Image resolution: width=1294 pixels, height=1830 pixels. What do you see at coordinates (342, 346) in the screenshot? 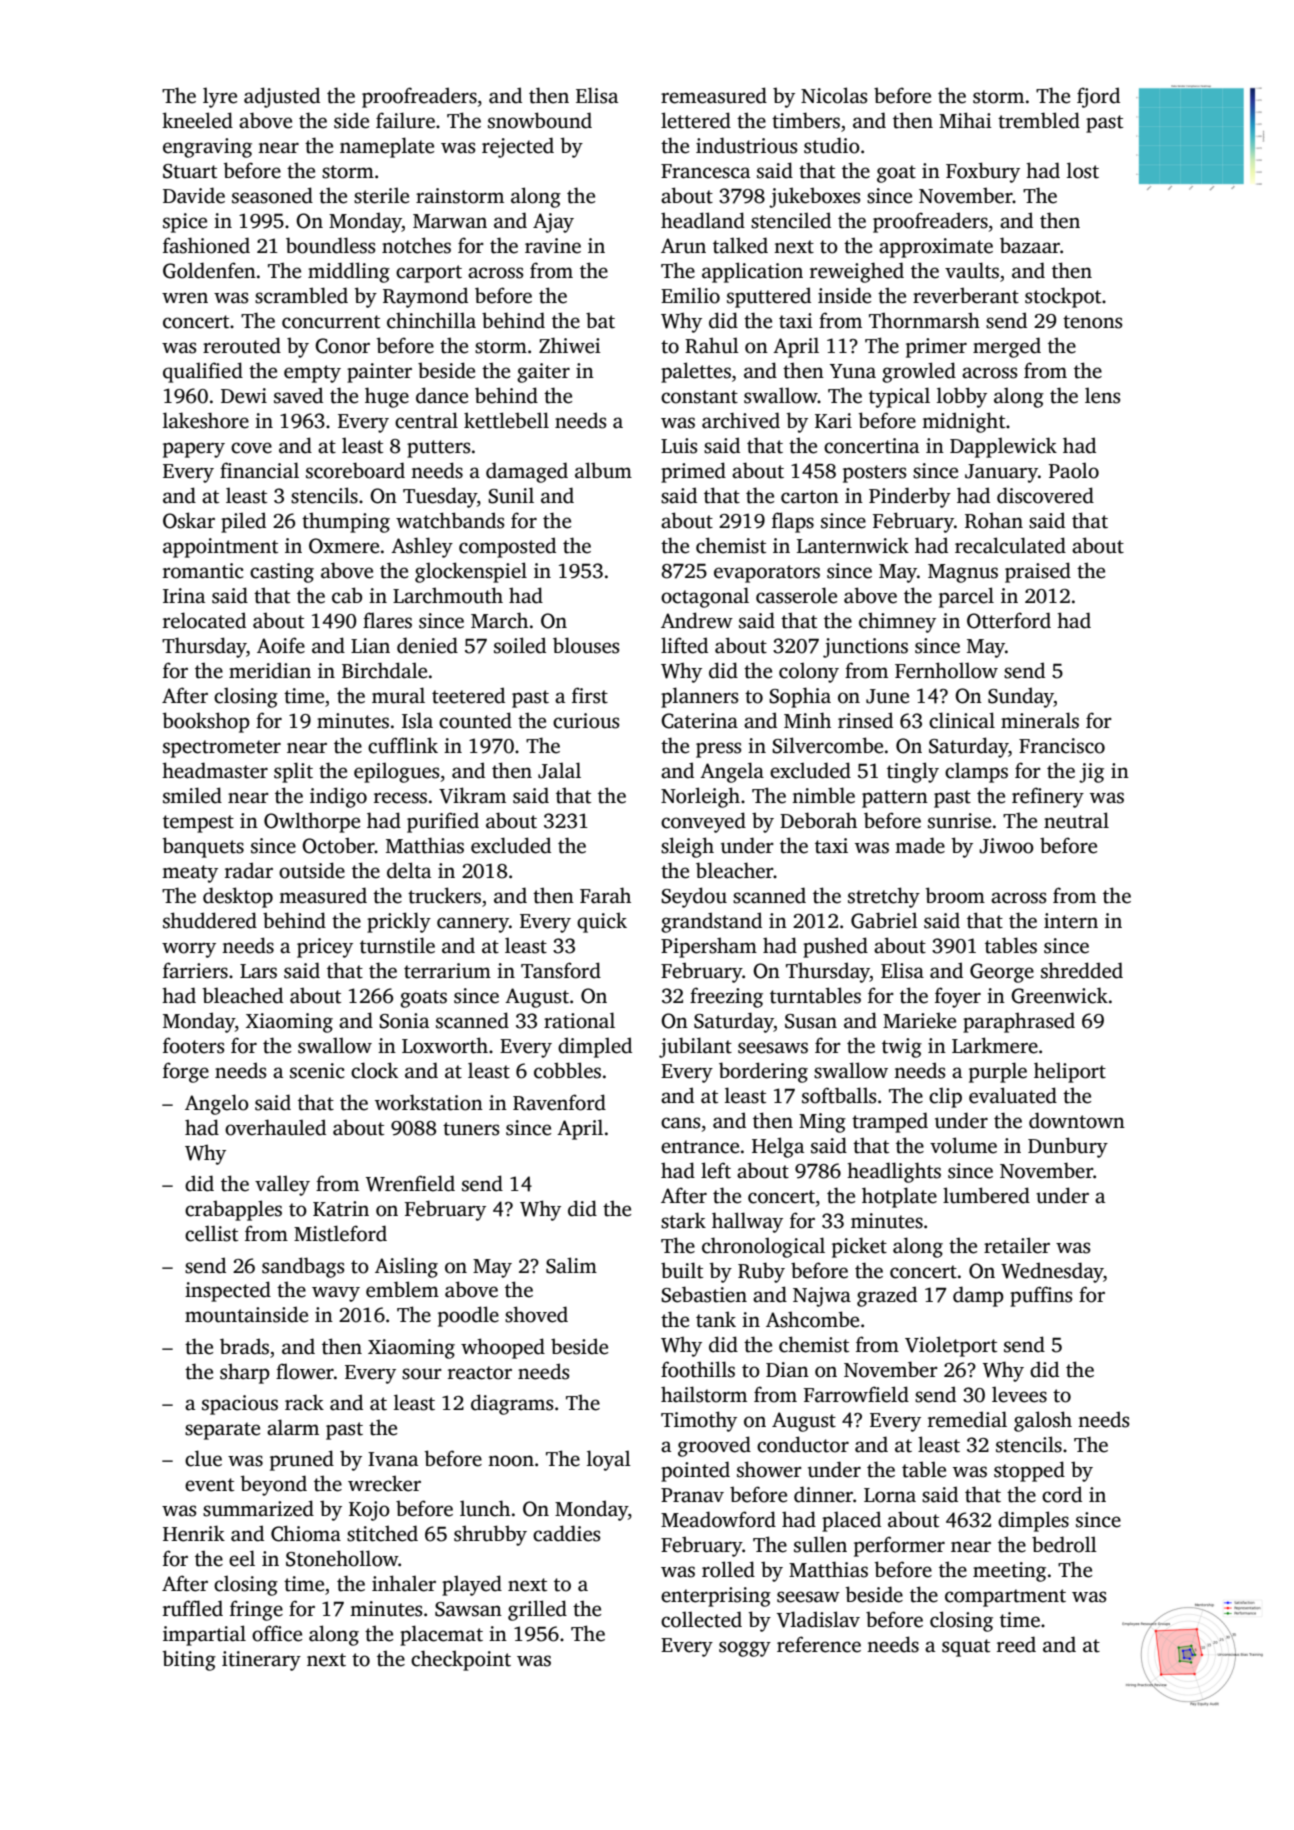
I see `Conor` at bounding box center [342, 346].
